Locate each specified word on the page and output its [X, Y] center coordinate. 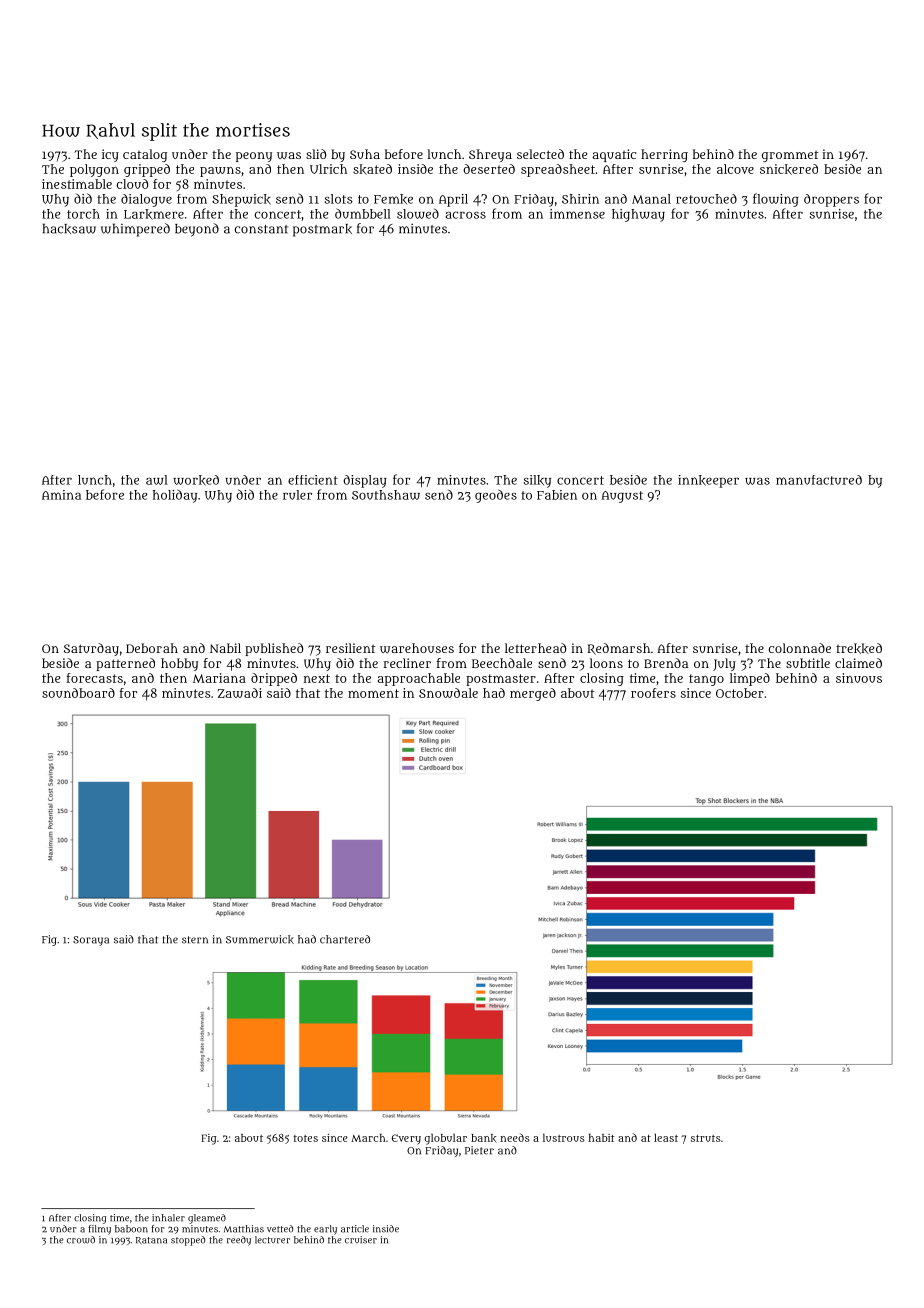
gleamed [207, 1219]
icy [110, 155]
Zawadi [240, 693]
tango [706, 680]
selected [540, 154]
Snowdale [448, 693]
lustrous [564, 1137]
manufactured [819, 480]
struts [706, 1138]
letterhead [535, 648]
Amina [61, 495]
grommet [790, 156]
